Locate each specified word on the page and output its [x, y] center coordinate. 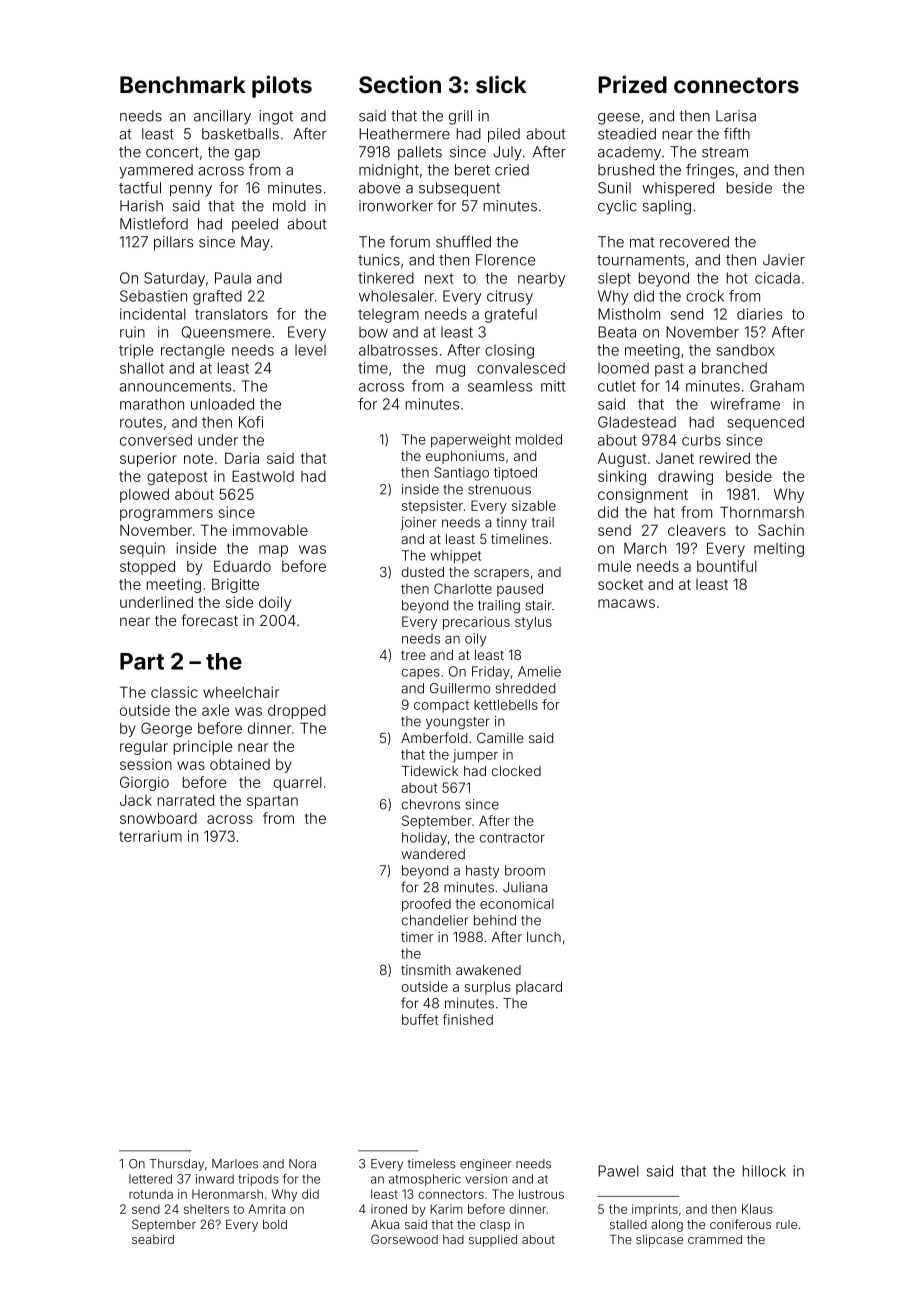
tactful [140, 187]
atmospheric [425, 1180]
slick [501, 84]
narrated [186, 800]
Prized [632, 84]
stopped [147, 568]
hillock [764, 1171]
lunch [544, 937]
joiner [419, 523]
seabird [153, 1239]
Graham [777, 386]
